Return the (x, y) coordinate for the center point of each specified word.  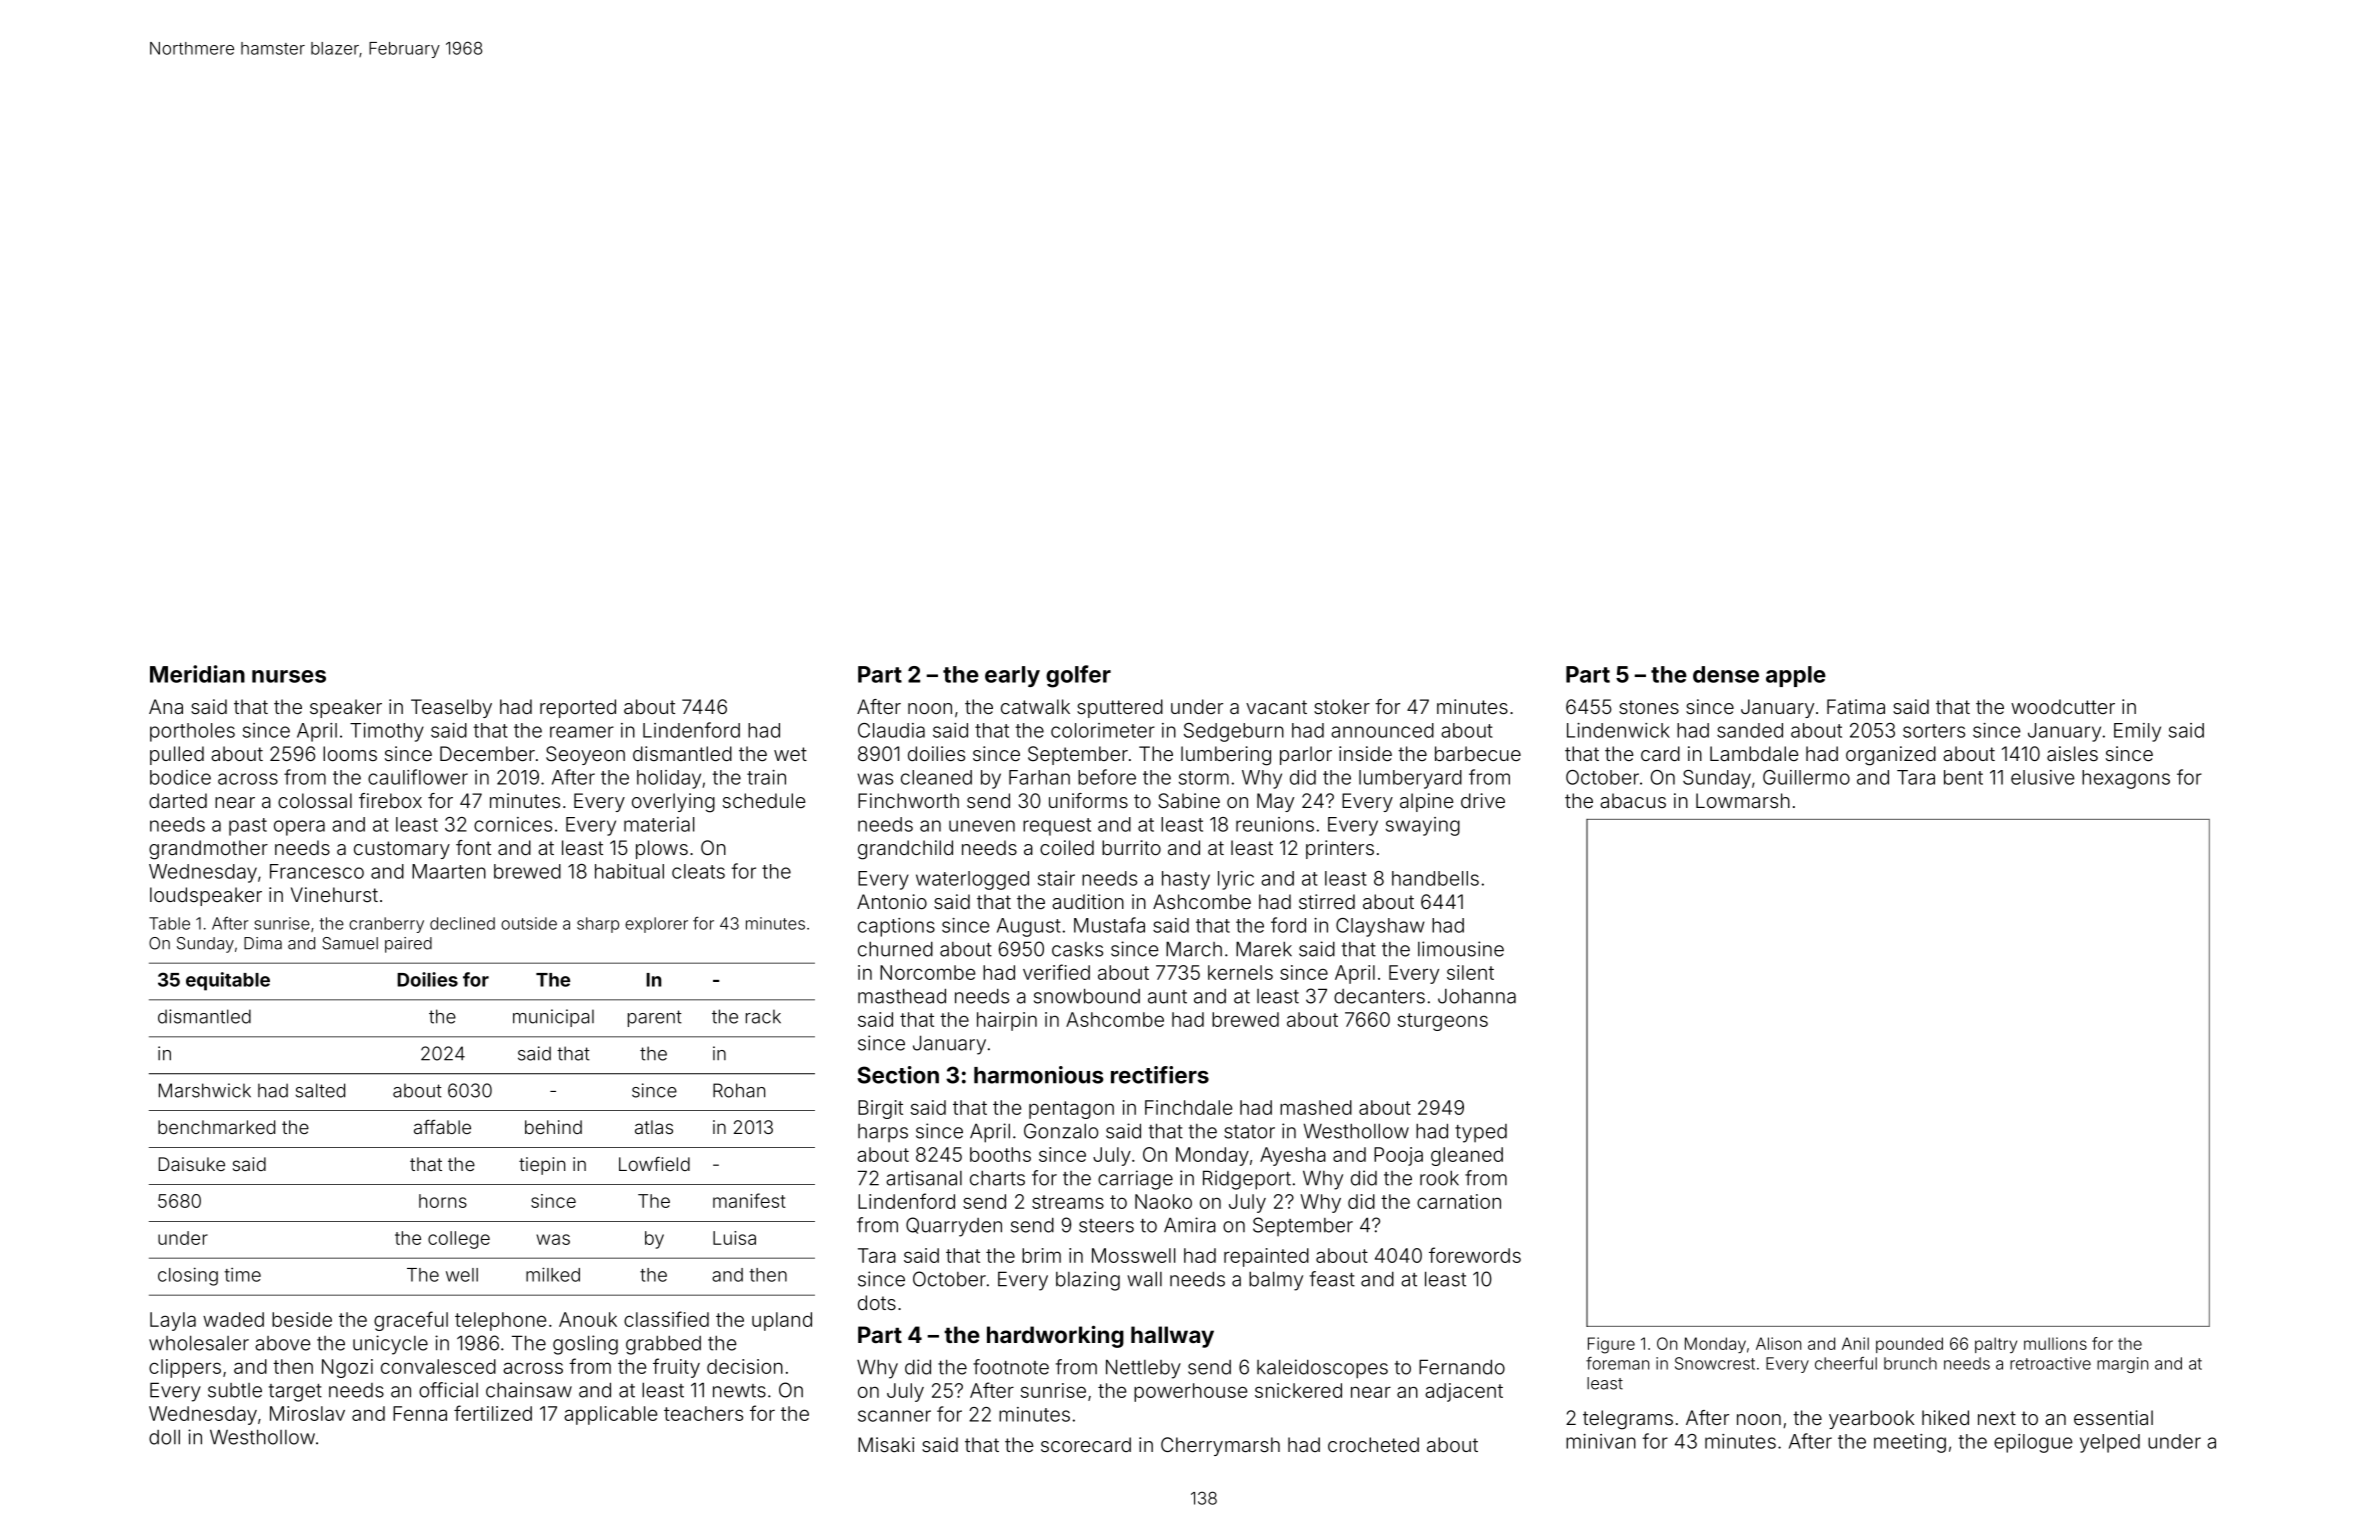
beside (302, 1319)
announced (1382, 730)
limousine (1461, 949)
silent (1470, 972)
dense (1726, 674)
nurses (289, 676)
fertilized (493, 1413)
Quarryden (954, 1227)
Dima (263, 943)
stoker (1342, 706)
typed (1481, 1133)
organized (1891, 756)
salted (320, 1090)
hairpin (1007, 1021)
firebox (390, 800)
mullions (2055, 1343)
